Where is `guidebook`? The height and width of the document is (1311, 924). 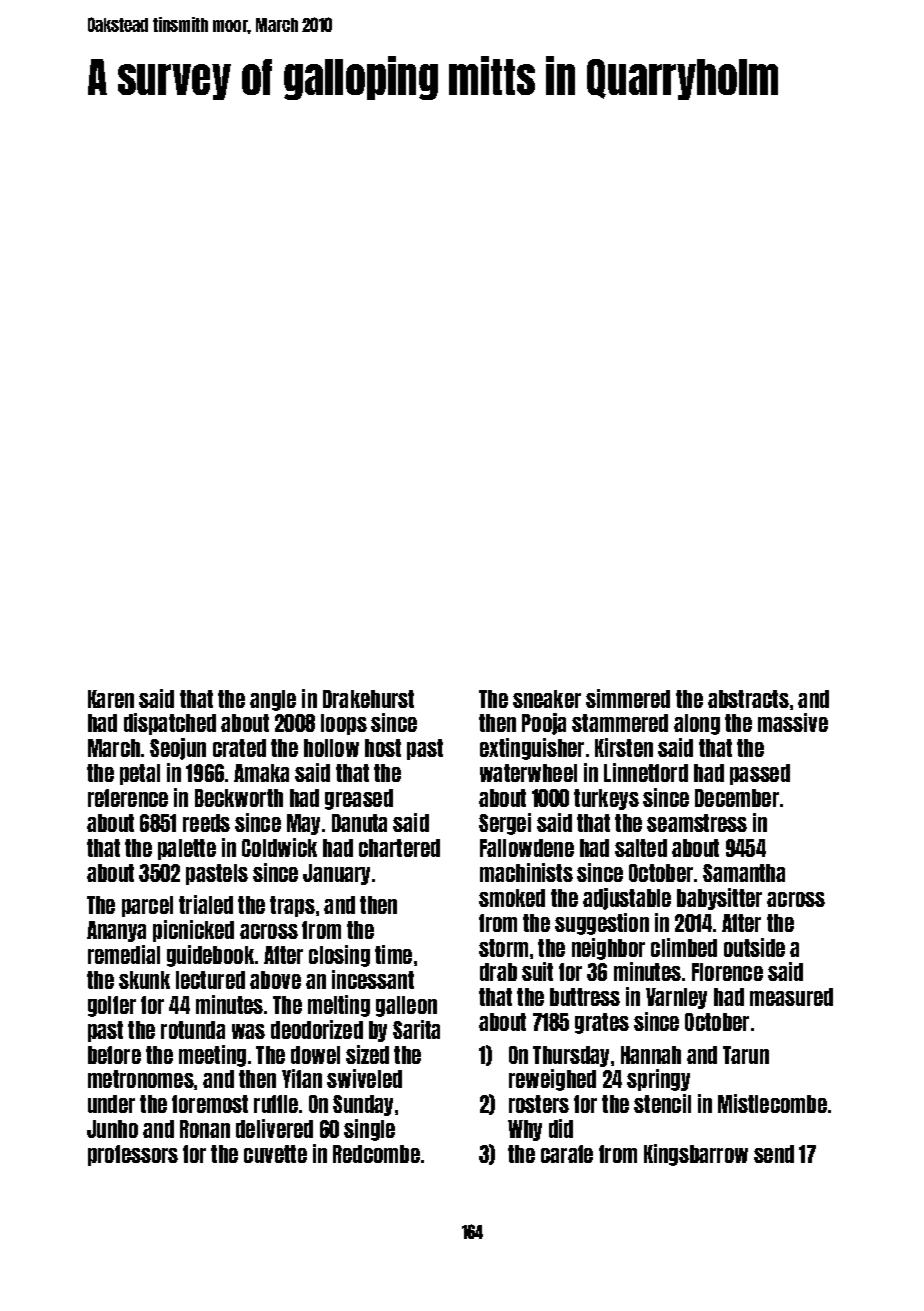 guidebook is located at coordinates (210, 956).
